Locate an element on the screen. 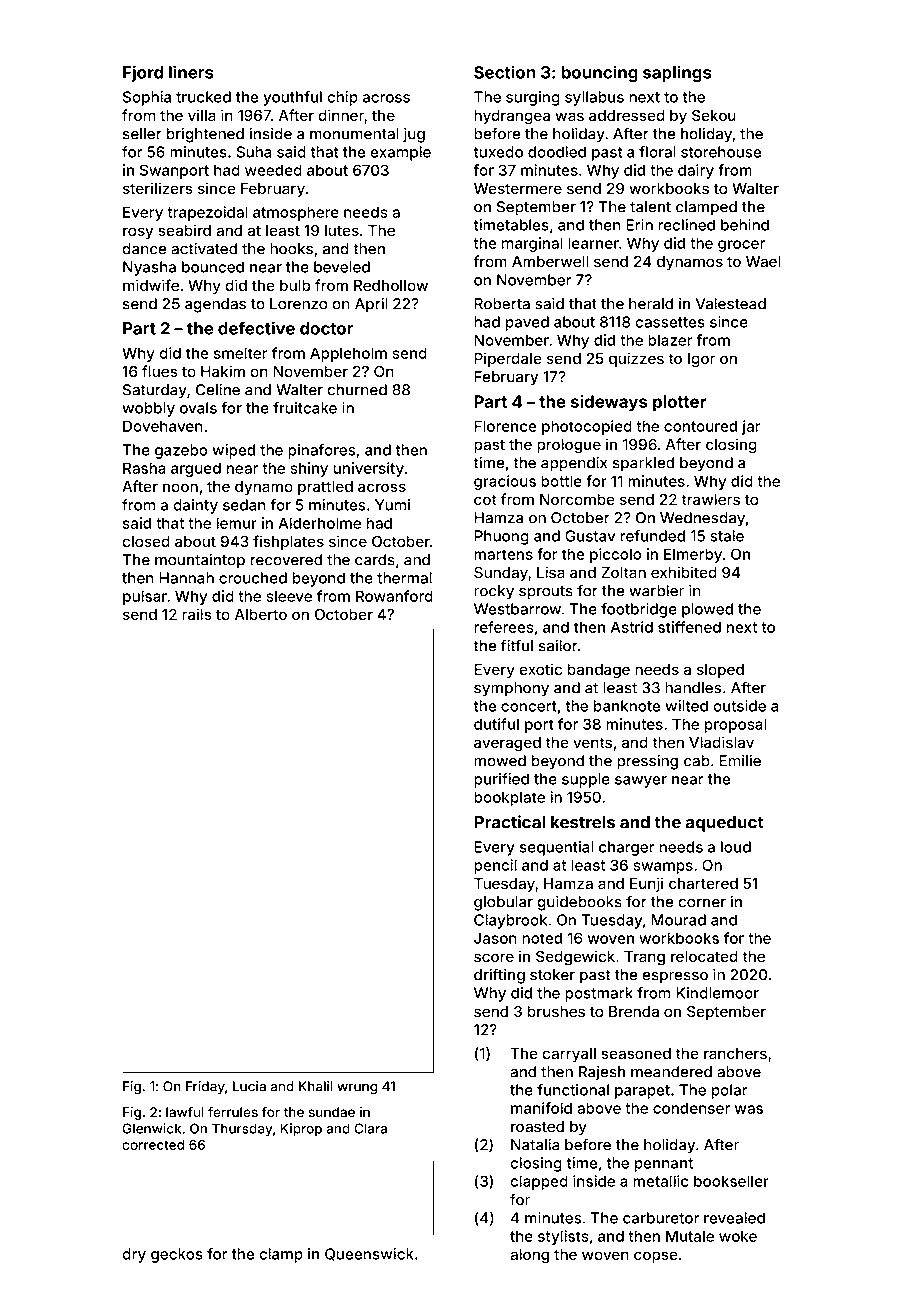 This screenshot has width=908, height=1316. Friday is located at coordinates (205, 1087).
